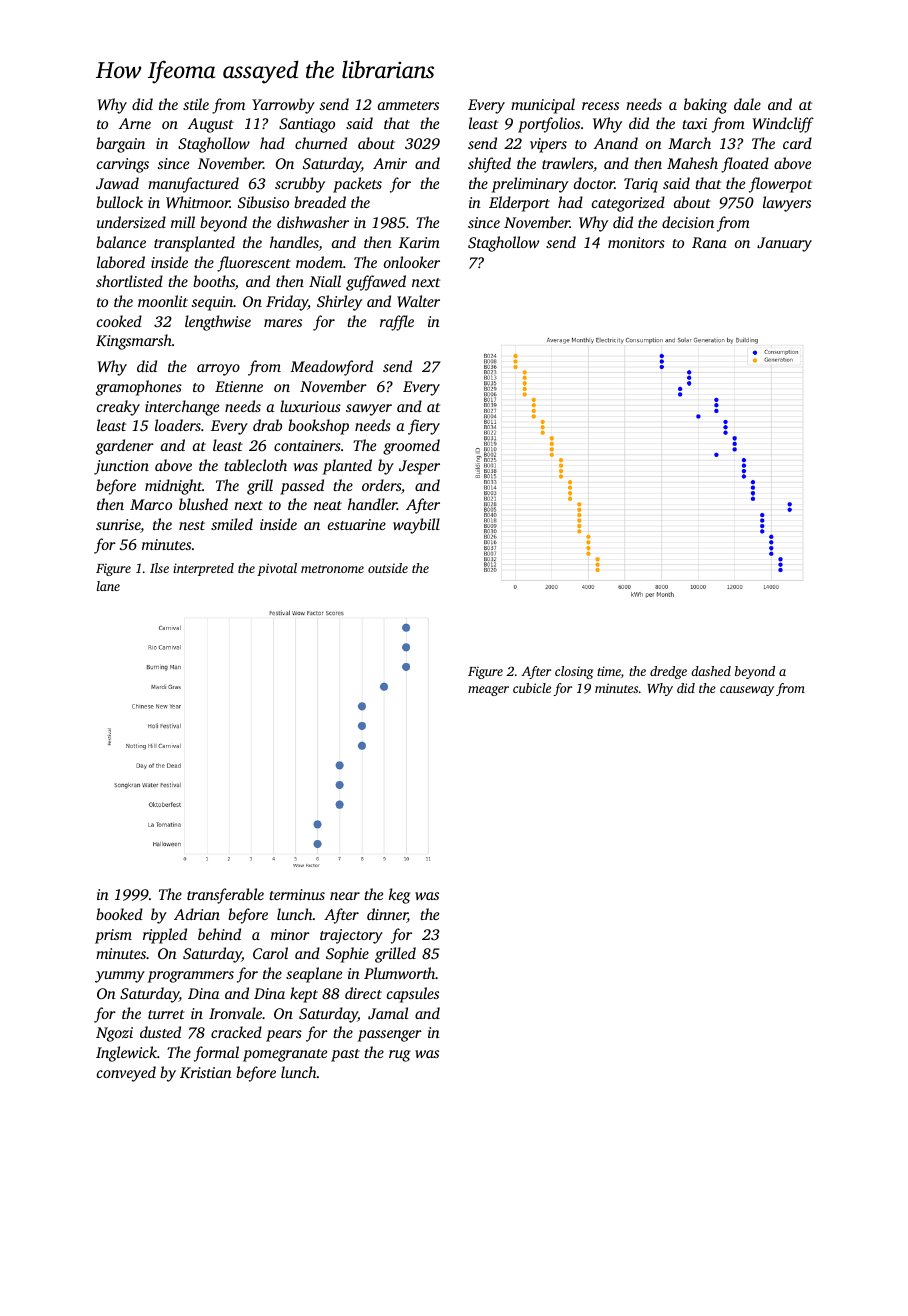 The width and height of the screenshot is (908, 1316). I want to click on passenger, so click(390, 1036).
